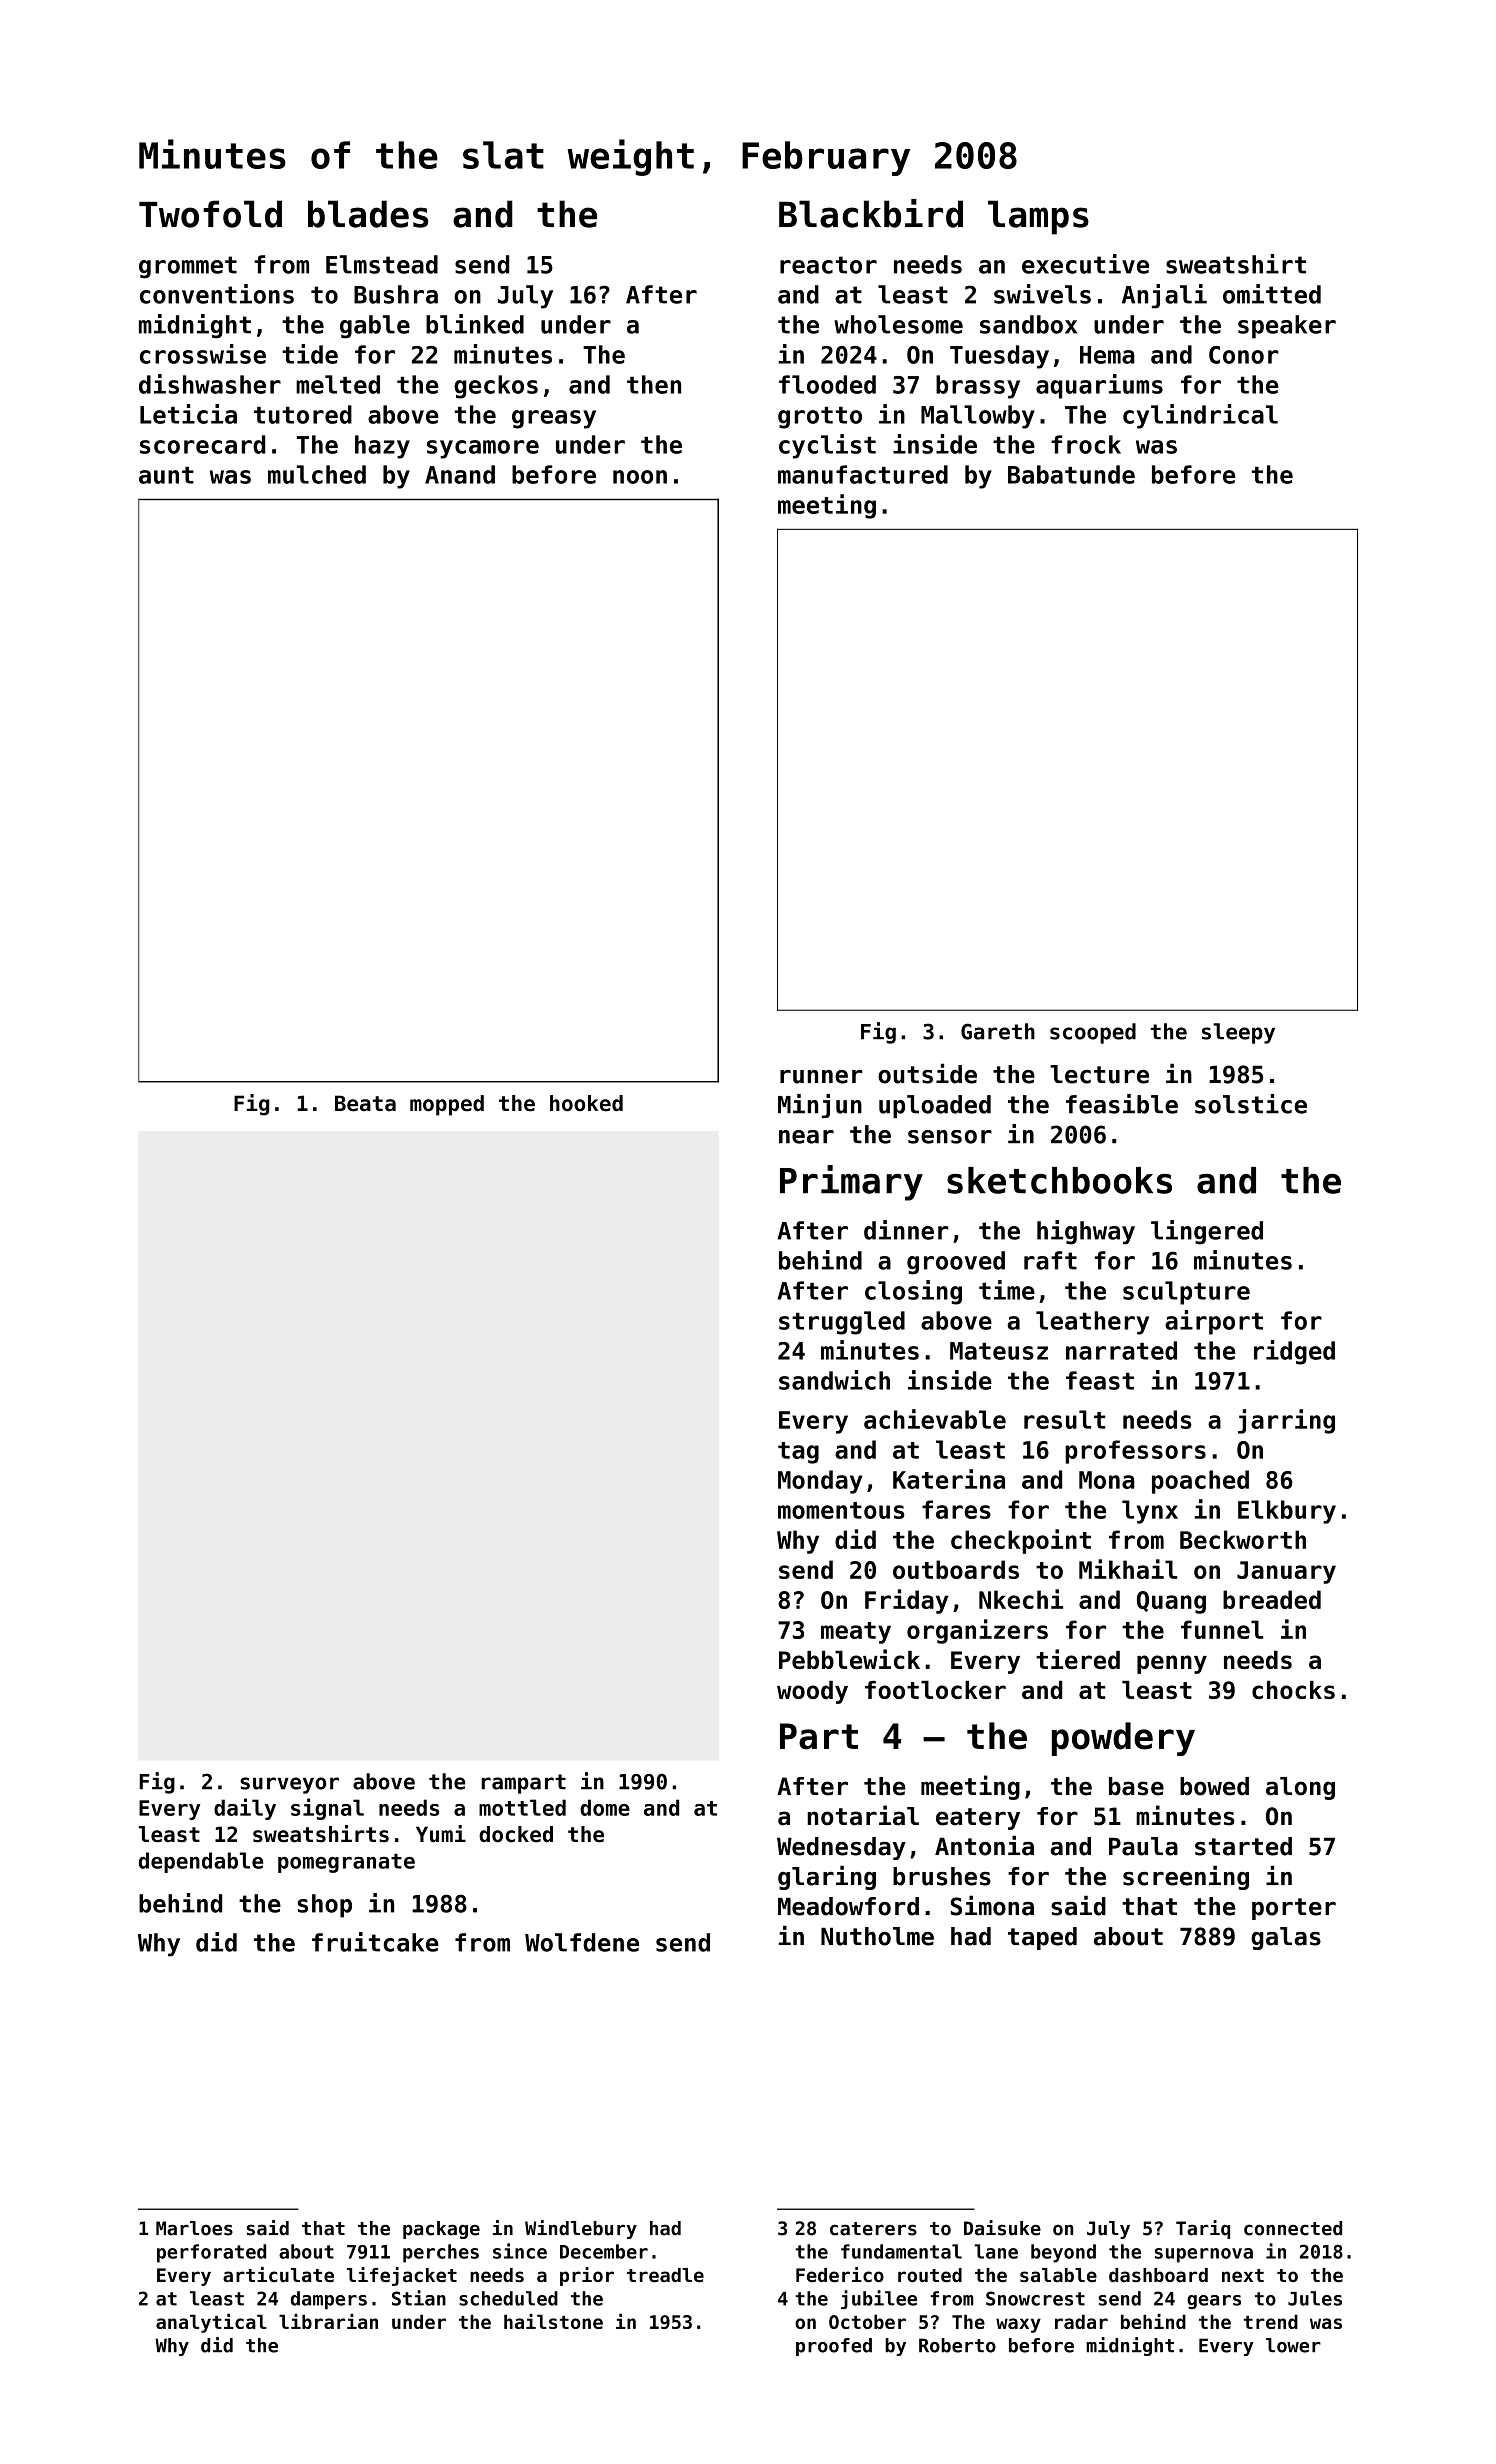 This image has height=2464, width=1496. I want to click on librarian, so click(328, 2321).
